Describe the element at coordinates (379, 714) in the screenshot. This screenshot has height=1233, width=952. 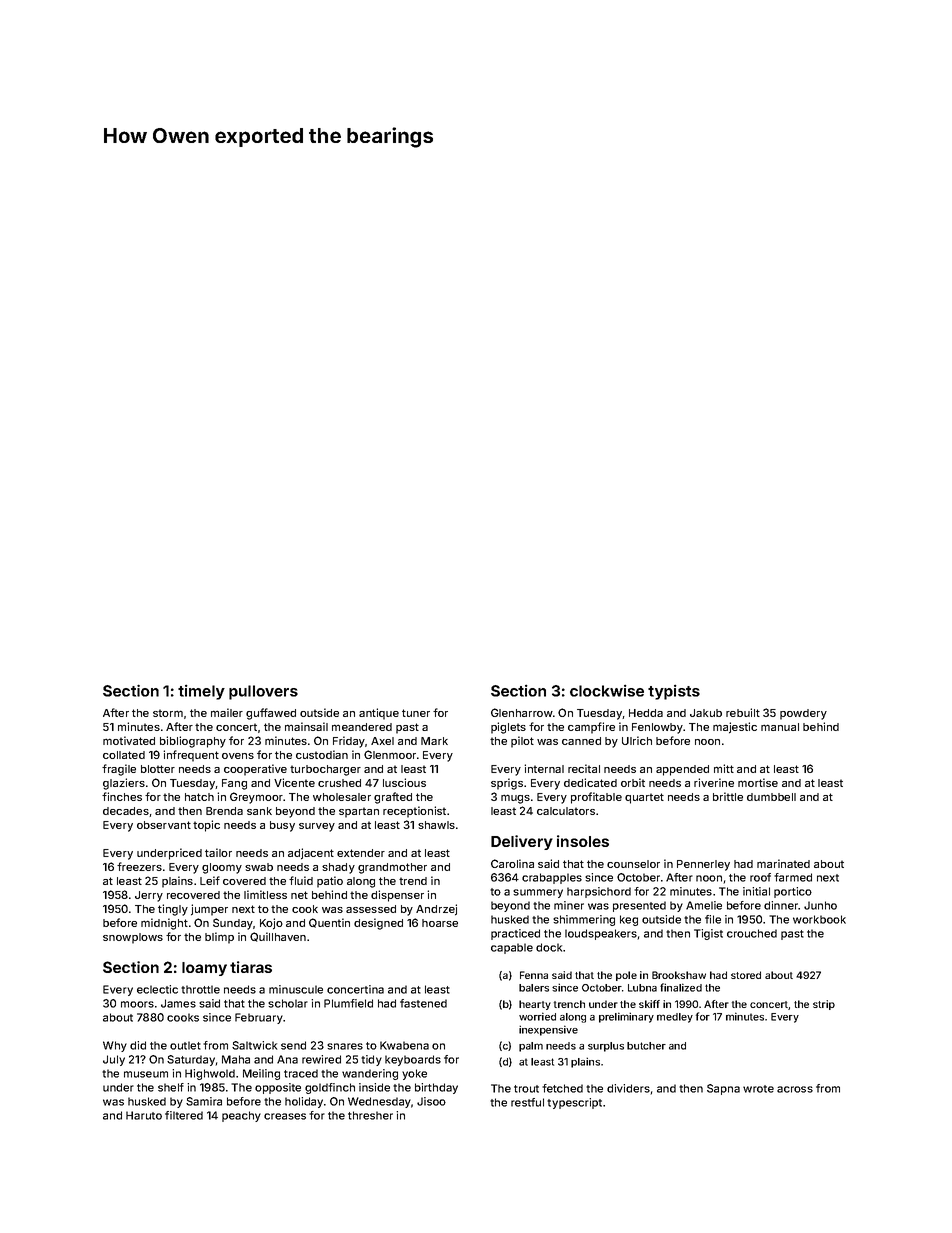
I see `antique` at that location.
